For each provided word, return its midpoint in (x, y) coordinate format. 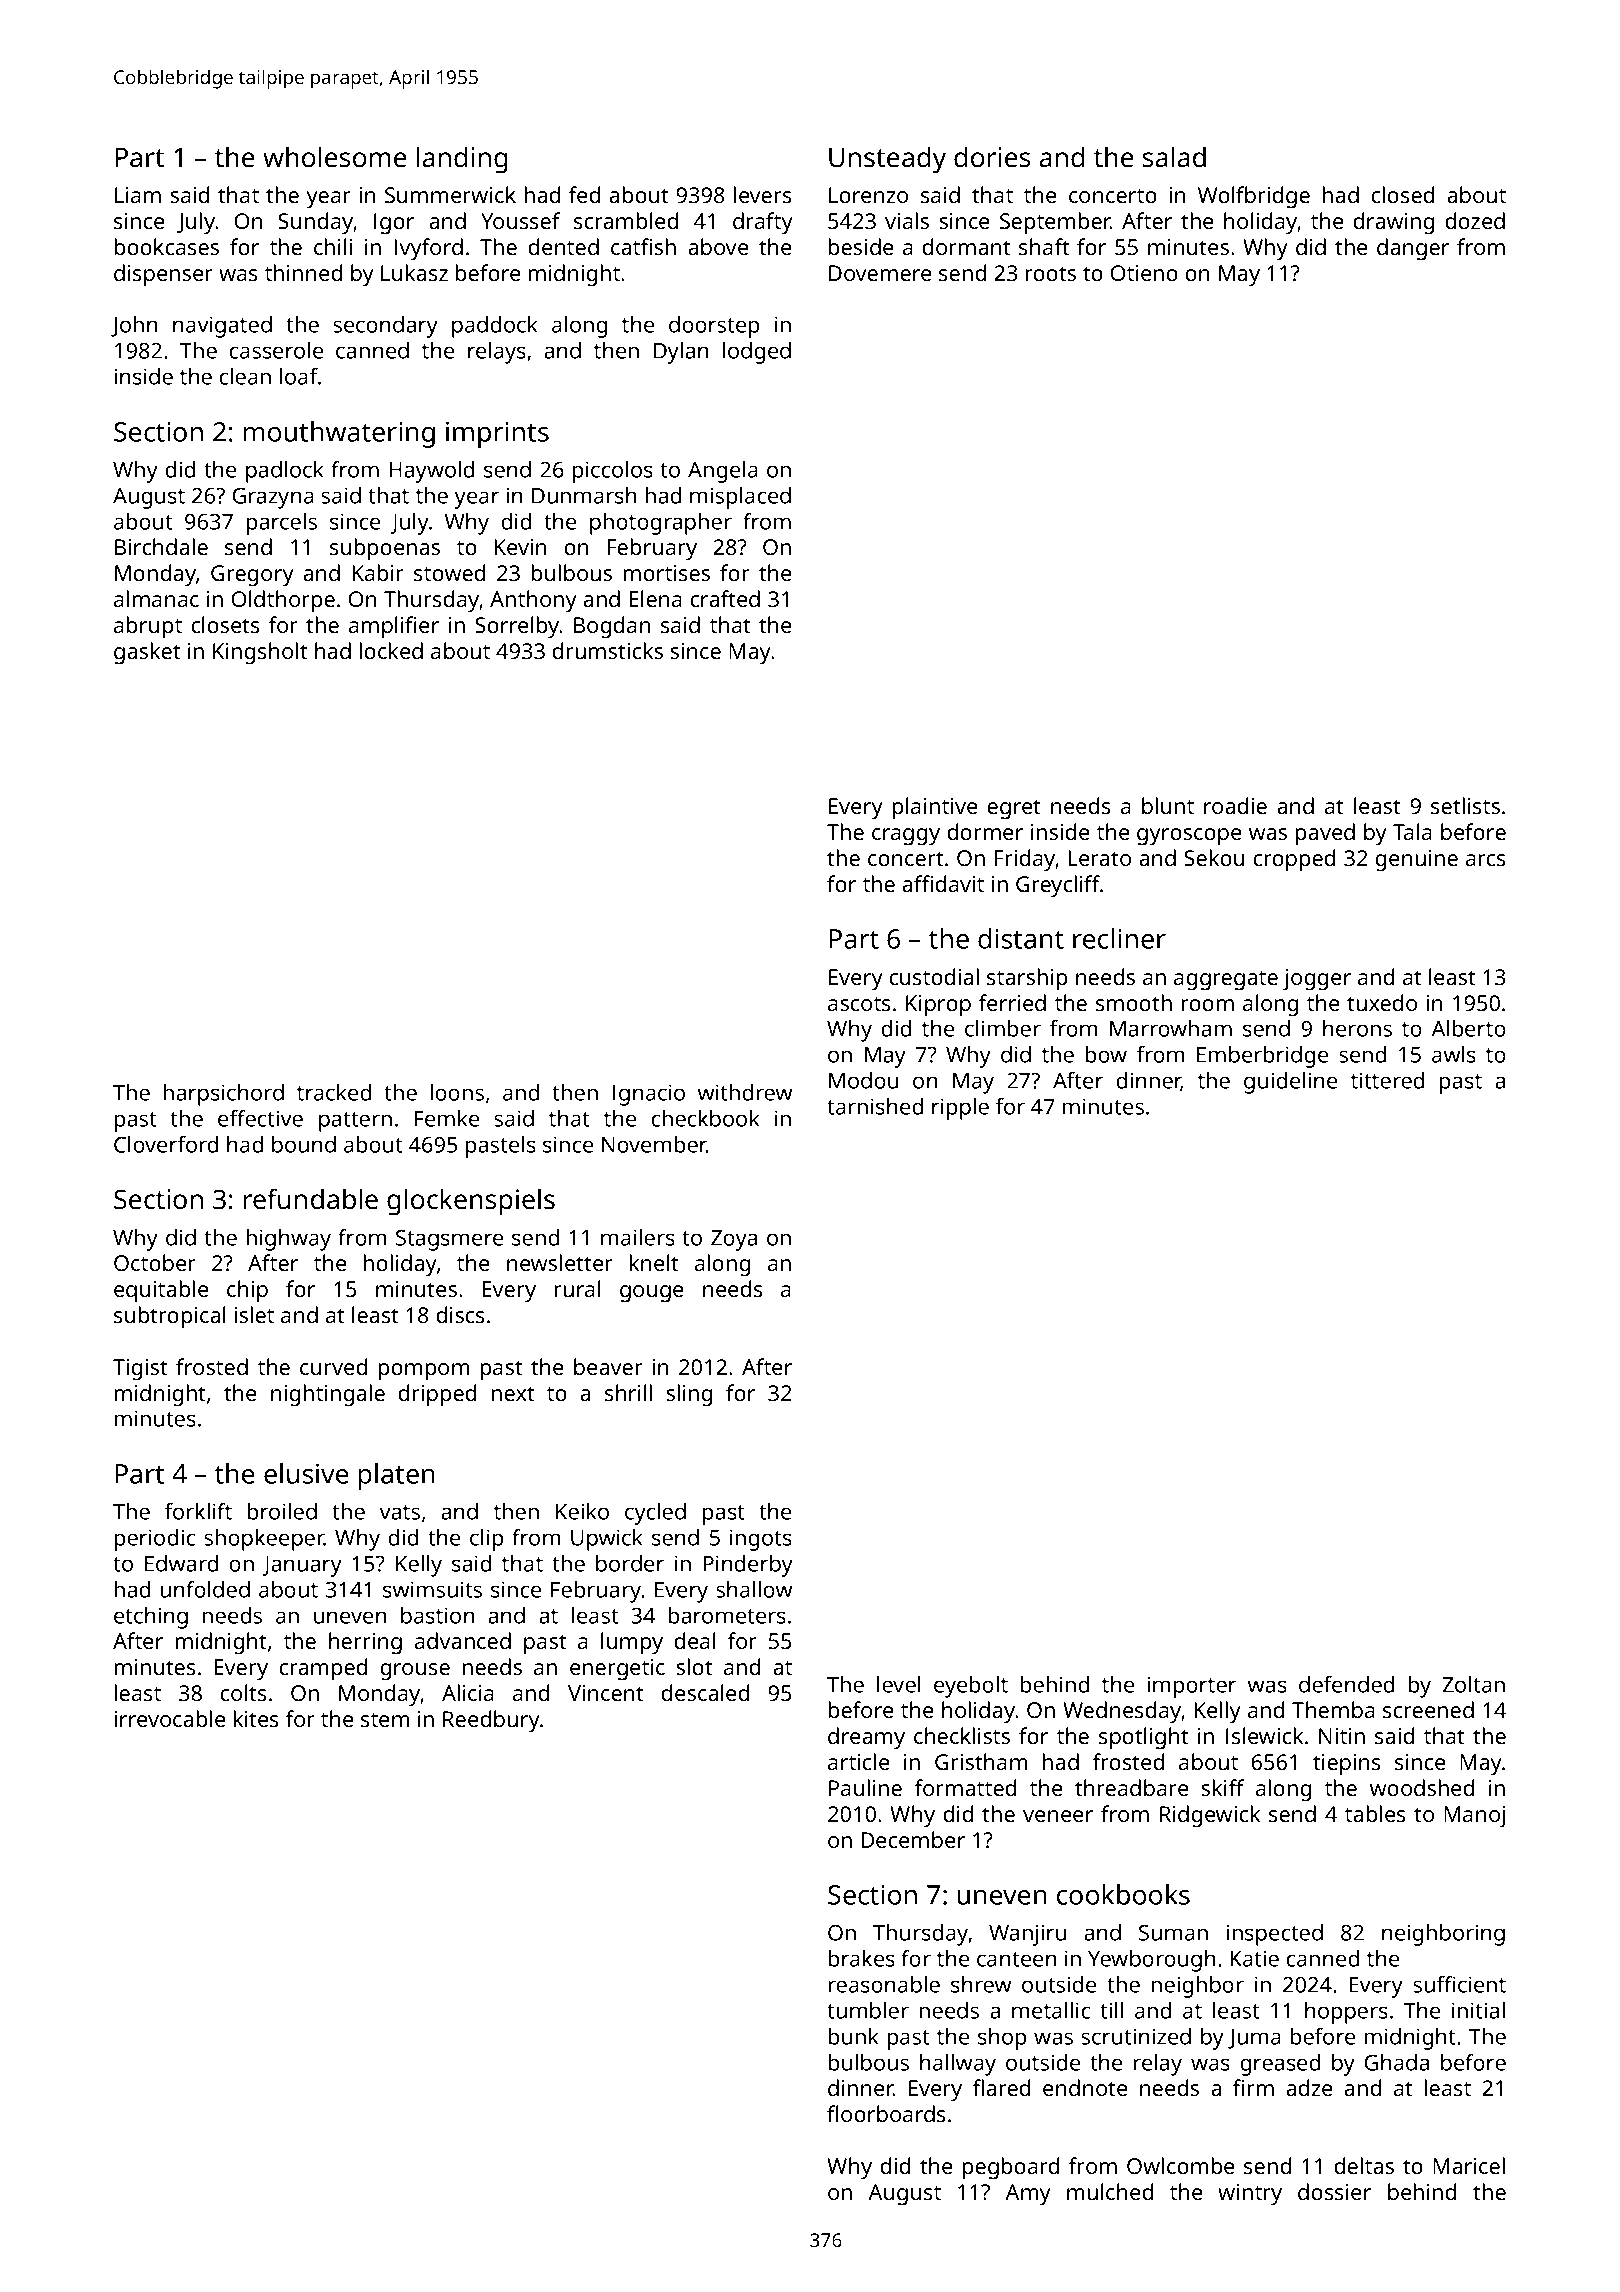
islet (254, 1314)
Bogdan (612, 627)
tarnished (875, 1106)
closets (225, 624)
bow (1106, 1054)
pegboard (1011, 2168)
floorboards (886, 2113)
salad (1174, 157)
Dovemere (880, 273)
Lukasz (414, 272)
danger (1413, 249)
